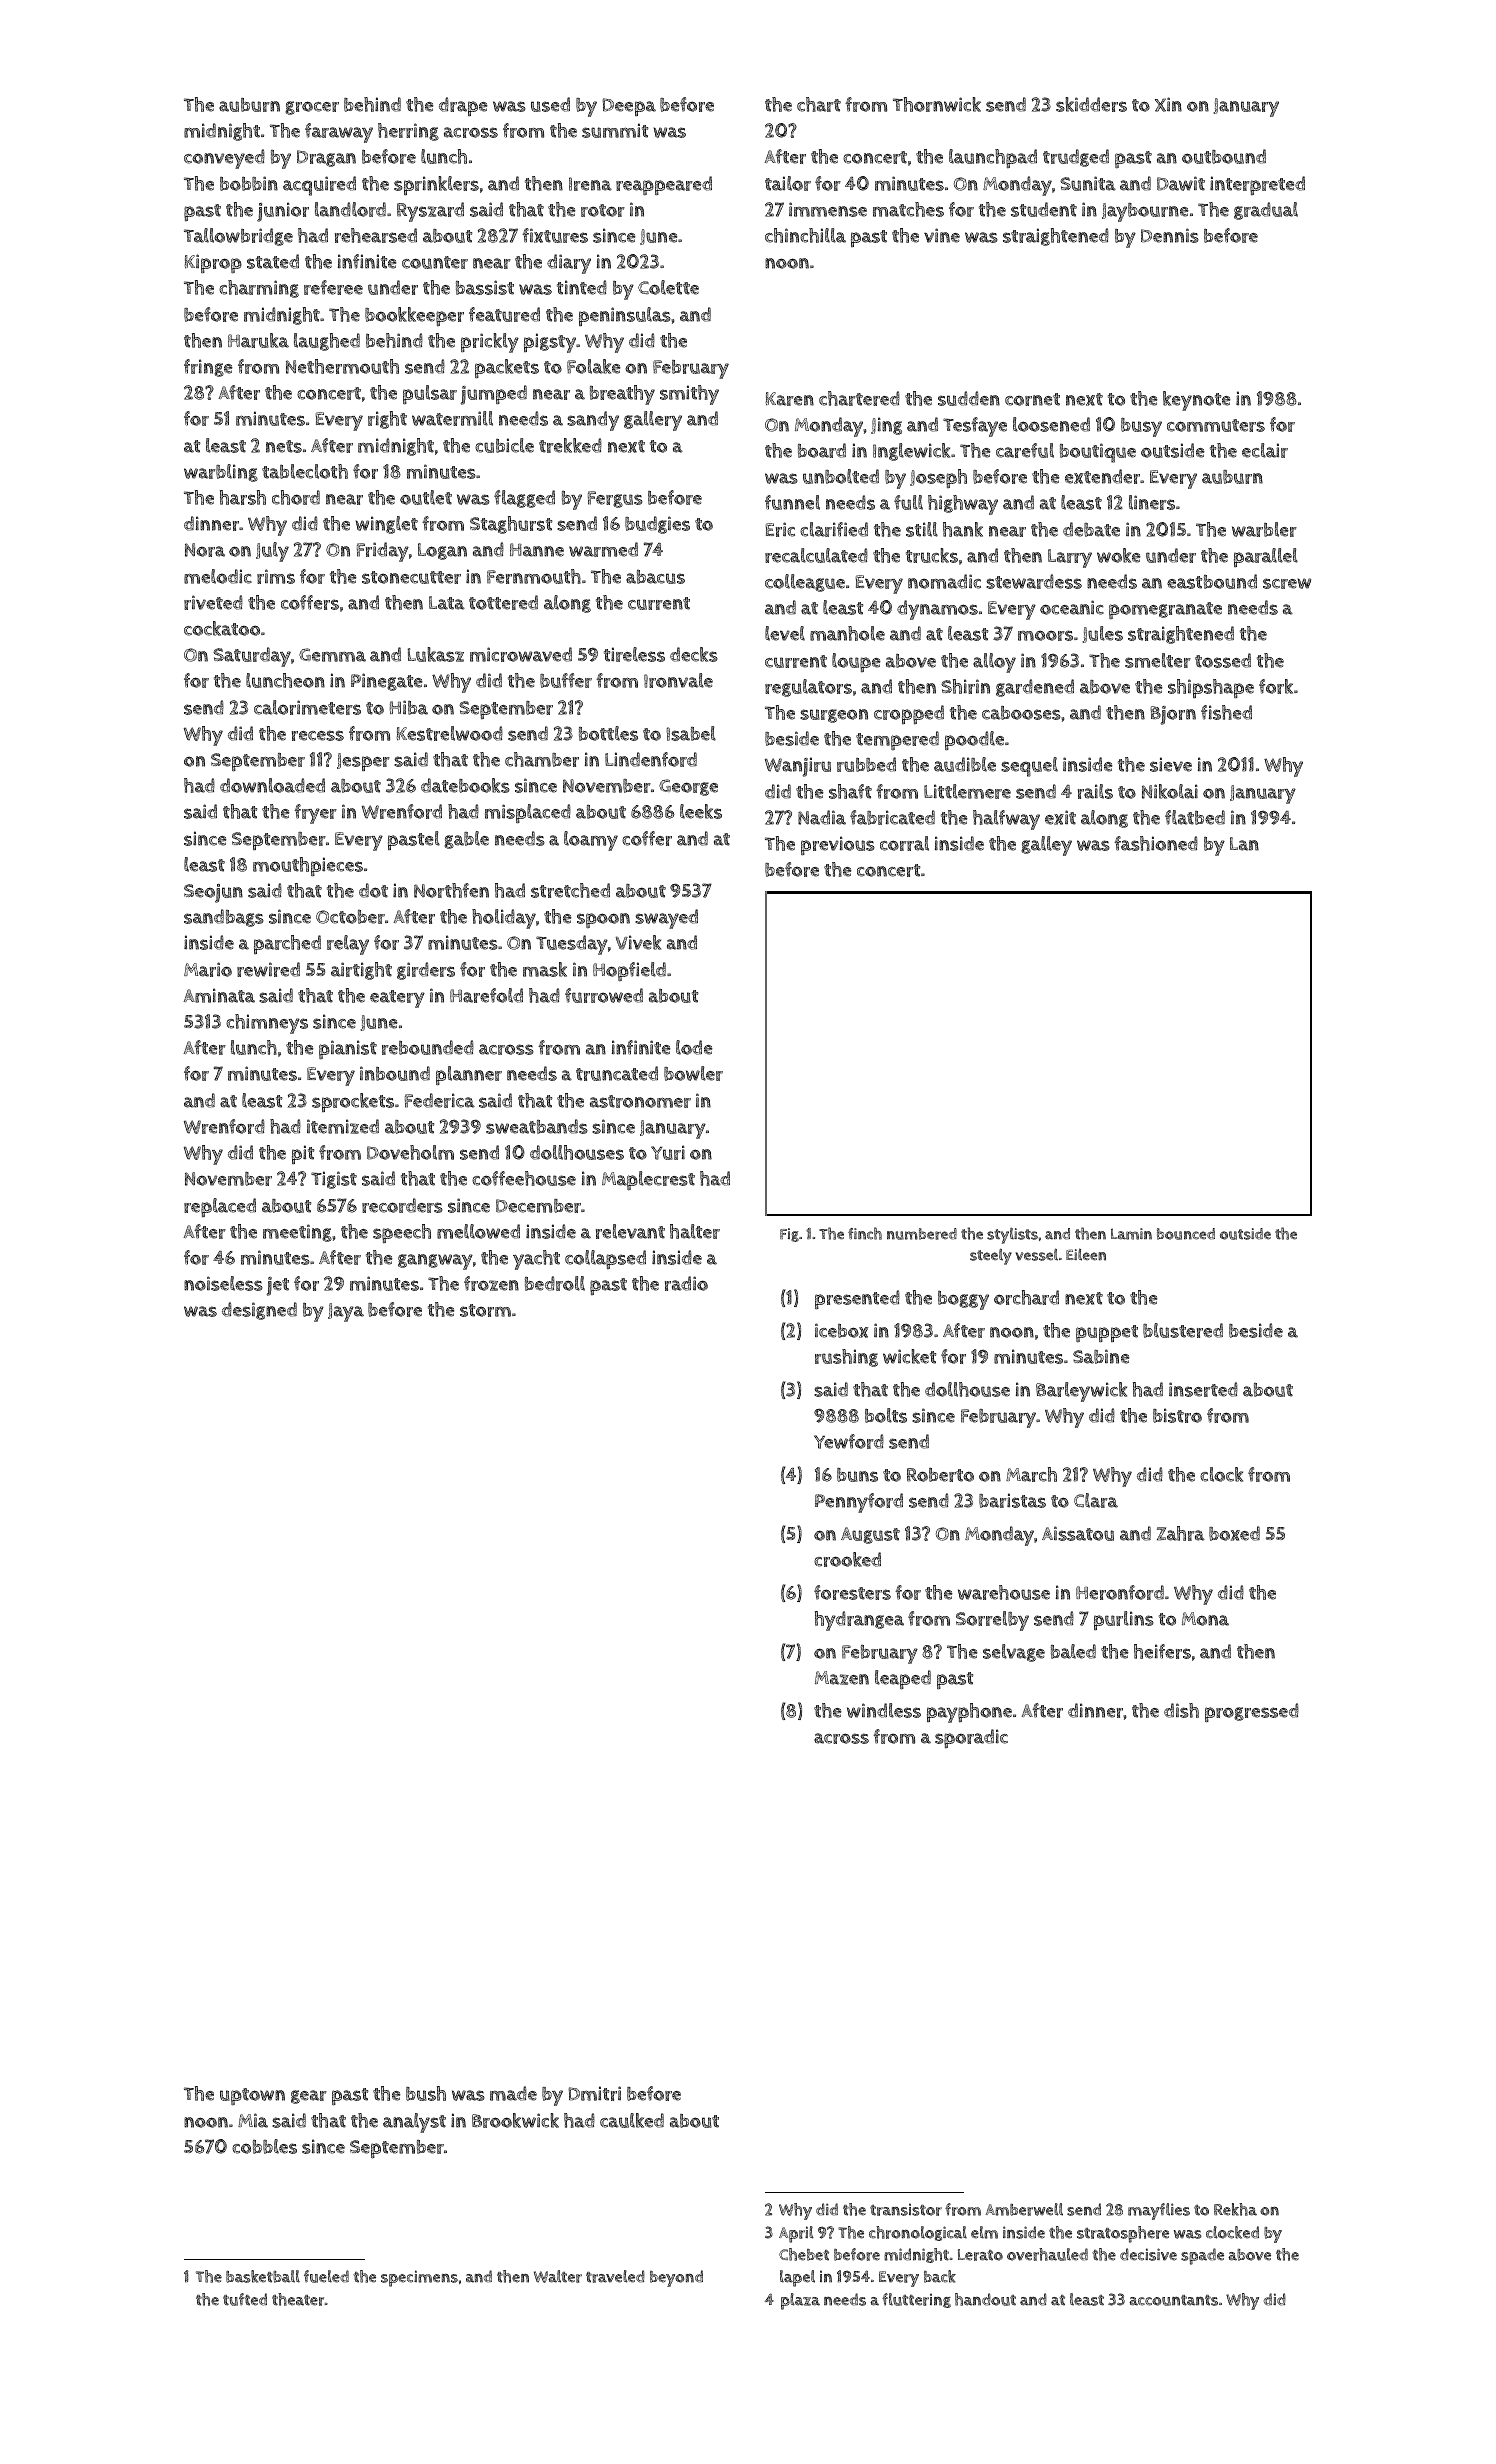 Image resolution: width=1496 pixels, height=2464 pixels. Describe the element at coordinates (263, 2276) in the image. I see `basketball` at that location.
